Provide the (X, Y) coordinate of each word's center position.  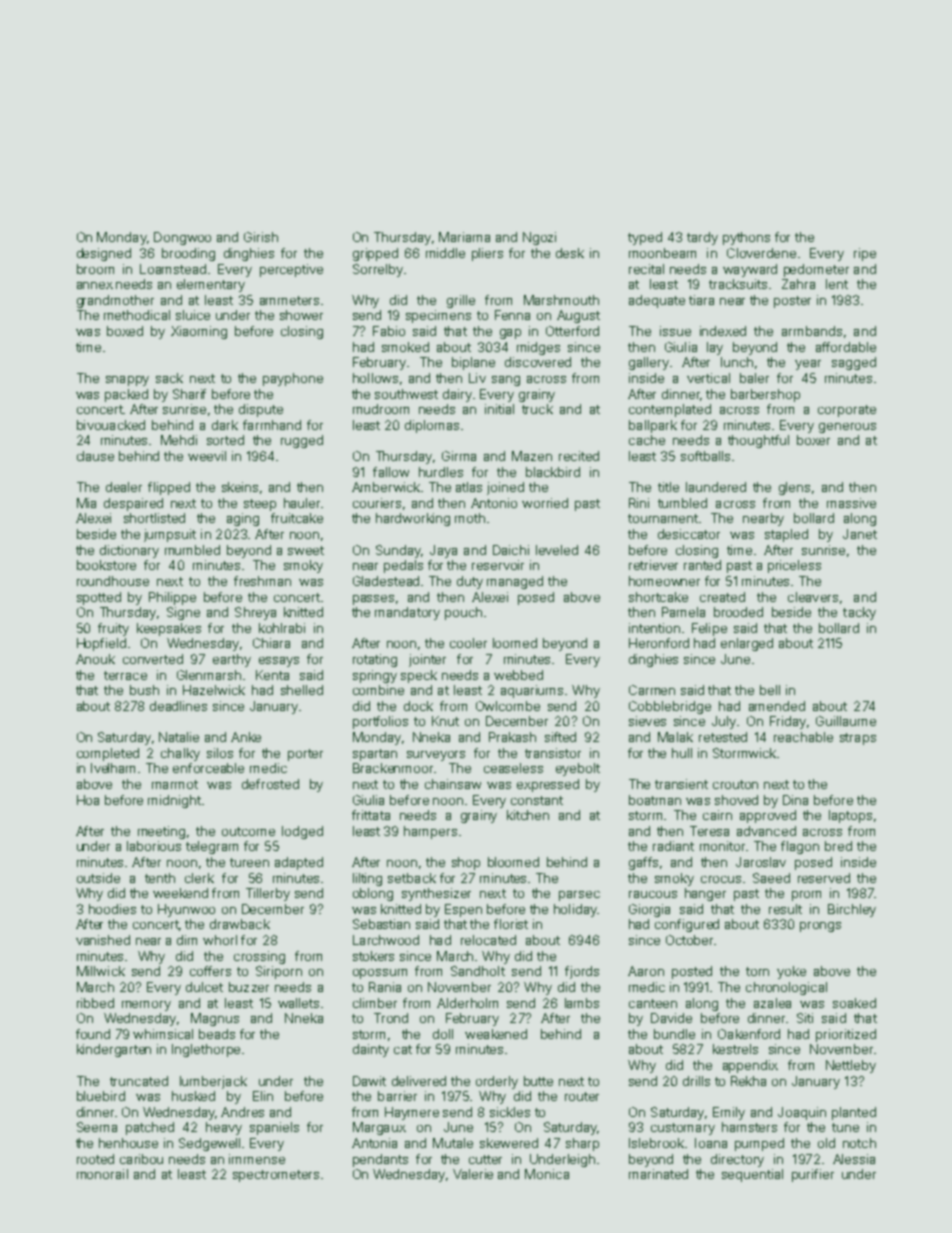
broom (95, 269)
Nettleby (851, 1066)
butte (538, 1081)
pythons (746, 238)
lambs (582, 1003)
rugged (302, 441)
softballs (705, 456)
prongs (820, 927)
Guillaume (846, 721)
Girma (459, 456)
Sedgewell (209, 1144)
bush (144, 690)
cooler (468, 643)
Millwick (101, 971)
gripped (375, 254)
